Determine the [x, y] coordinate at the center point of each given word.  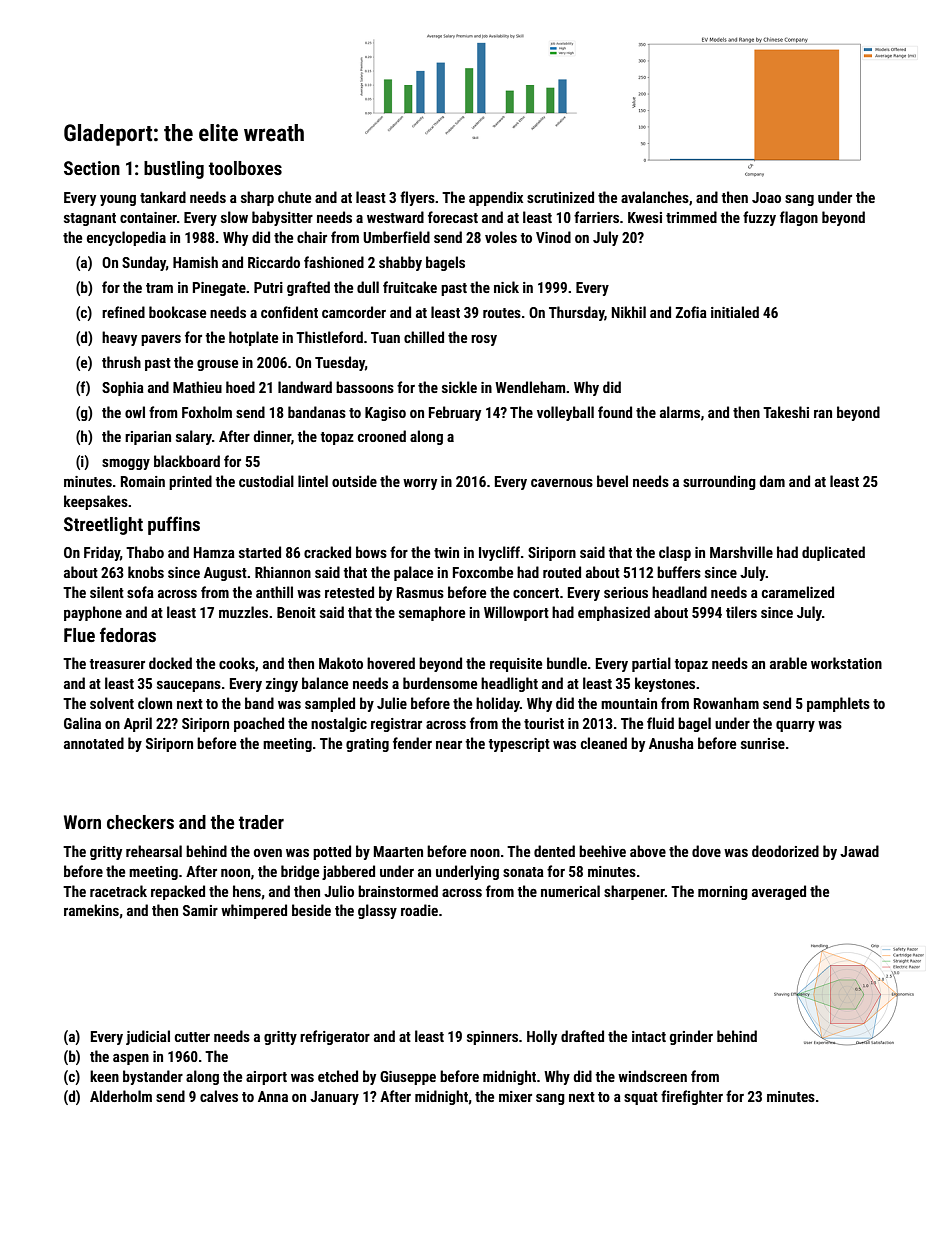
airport [266, 1078]
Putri [268, 287]
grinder [691, 1037]
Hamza [214, 552]
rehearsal [154, 851]
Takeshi [786, 412]
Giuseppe [408, 1078]
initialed [735, 312]
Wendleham [530, 387]
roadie [419, 910]
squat [641, 1098]
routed [562, 572]
